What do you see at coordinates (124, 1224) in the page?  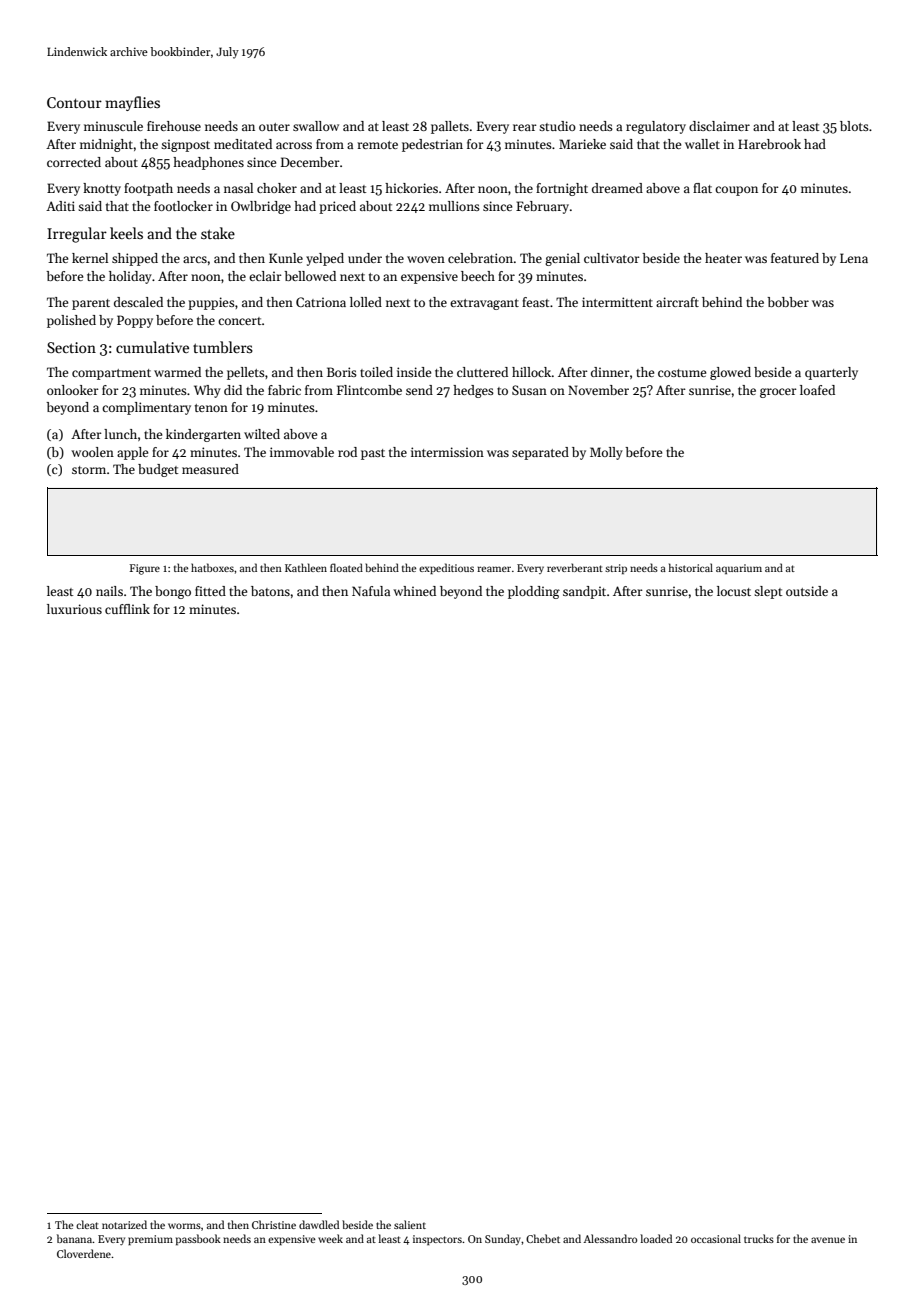 I see `notarized` at bounding box center [124, 1224].
